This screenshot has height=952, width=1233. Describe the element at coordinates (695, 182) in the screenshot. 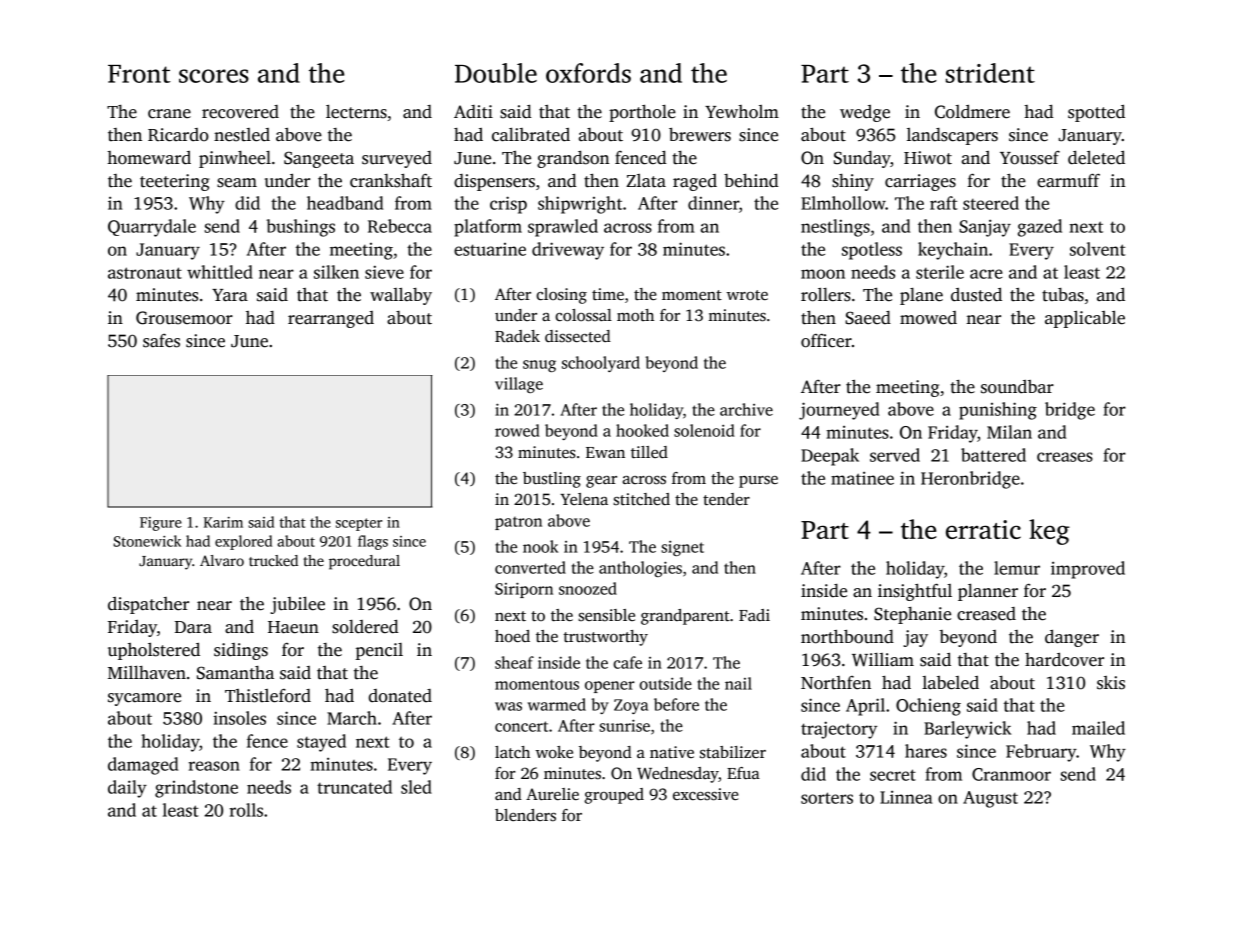

I see `raged` at that location.
